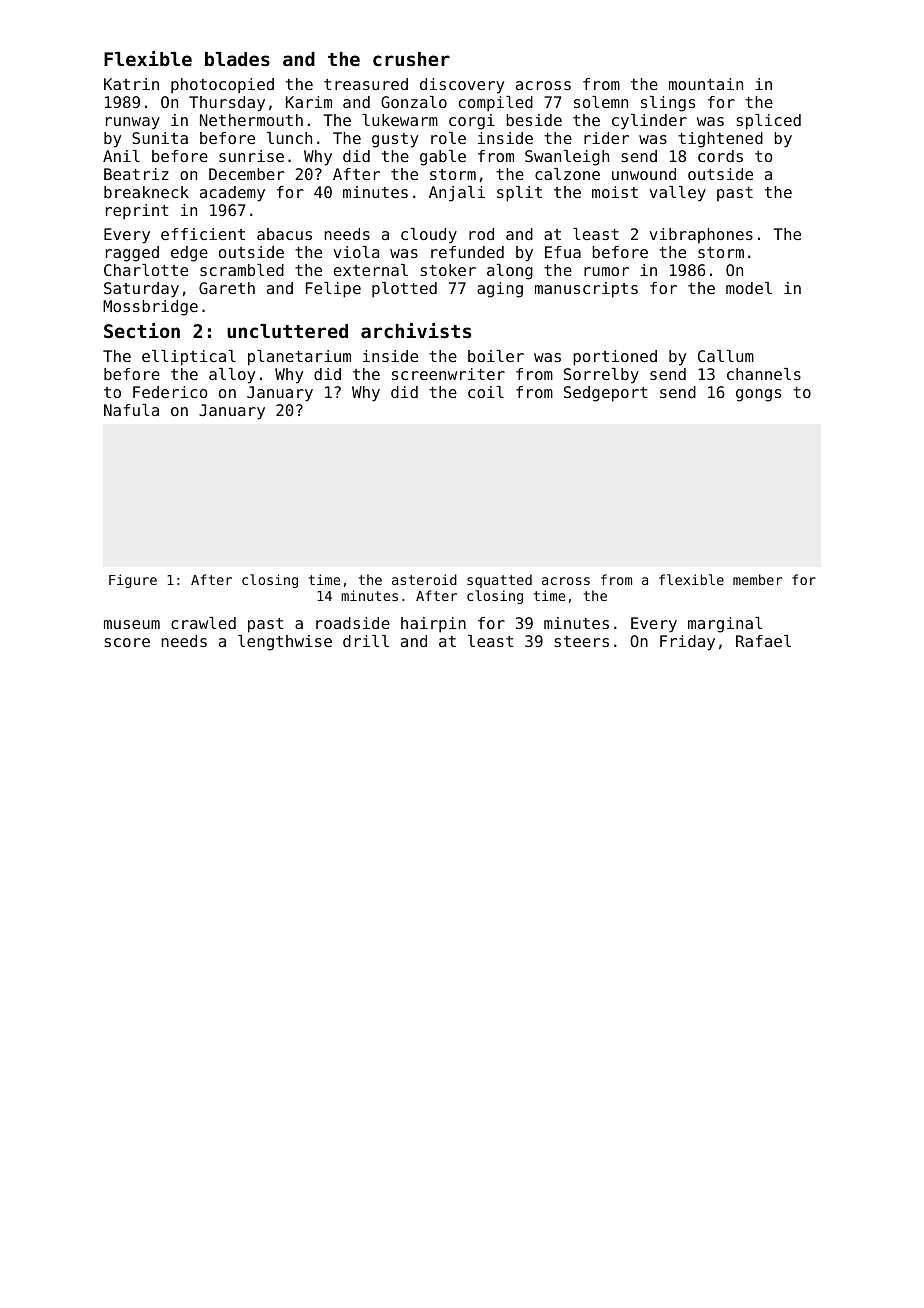 Image resolution: width=924 pixels, height=1308 pixels. What do you see at coordinates (701, 235) in the screenshot?
I see `vibraphones` at bounding box center [701, 235].
